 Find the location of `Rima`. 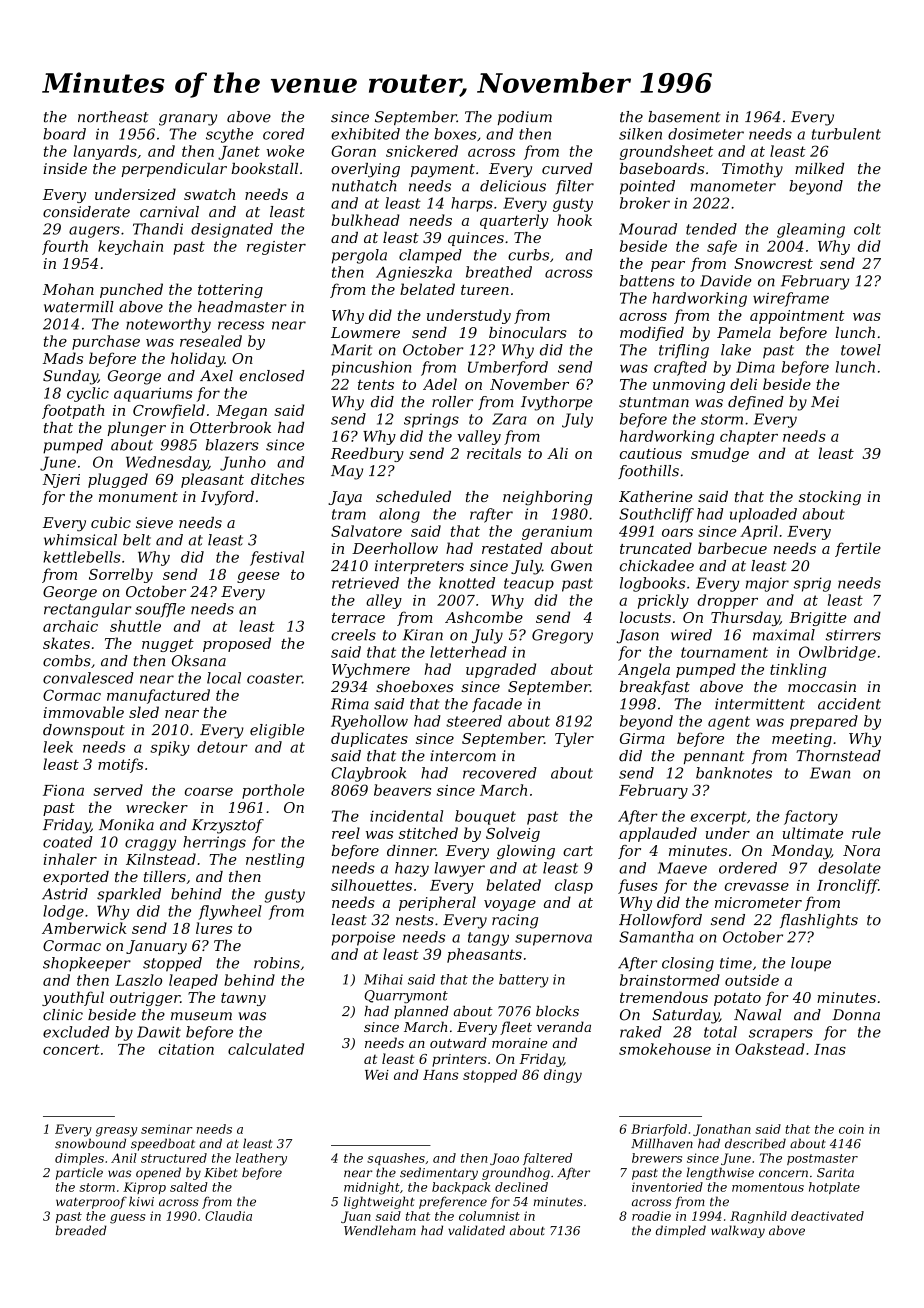

Rima is located at coordinates (350, 704).
